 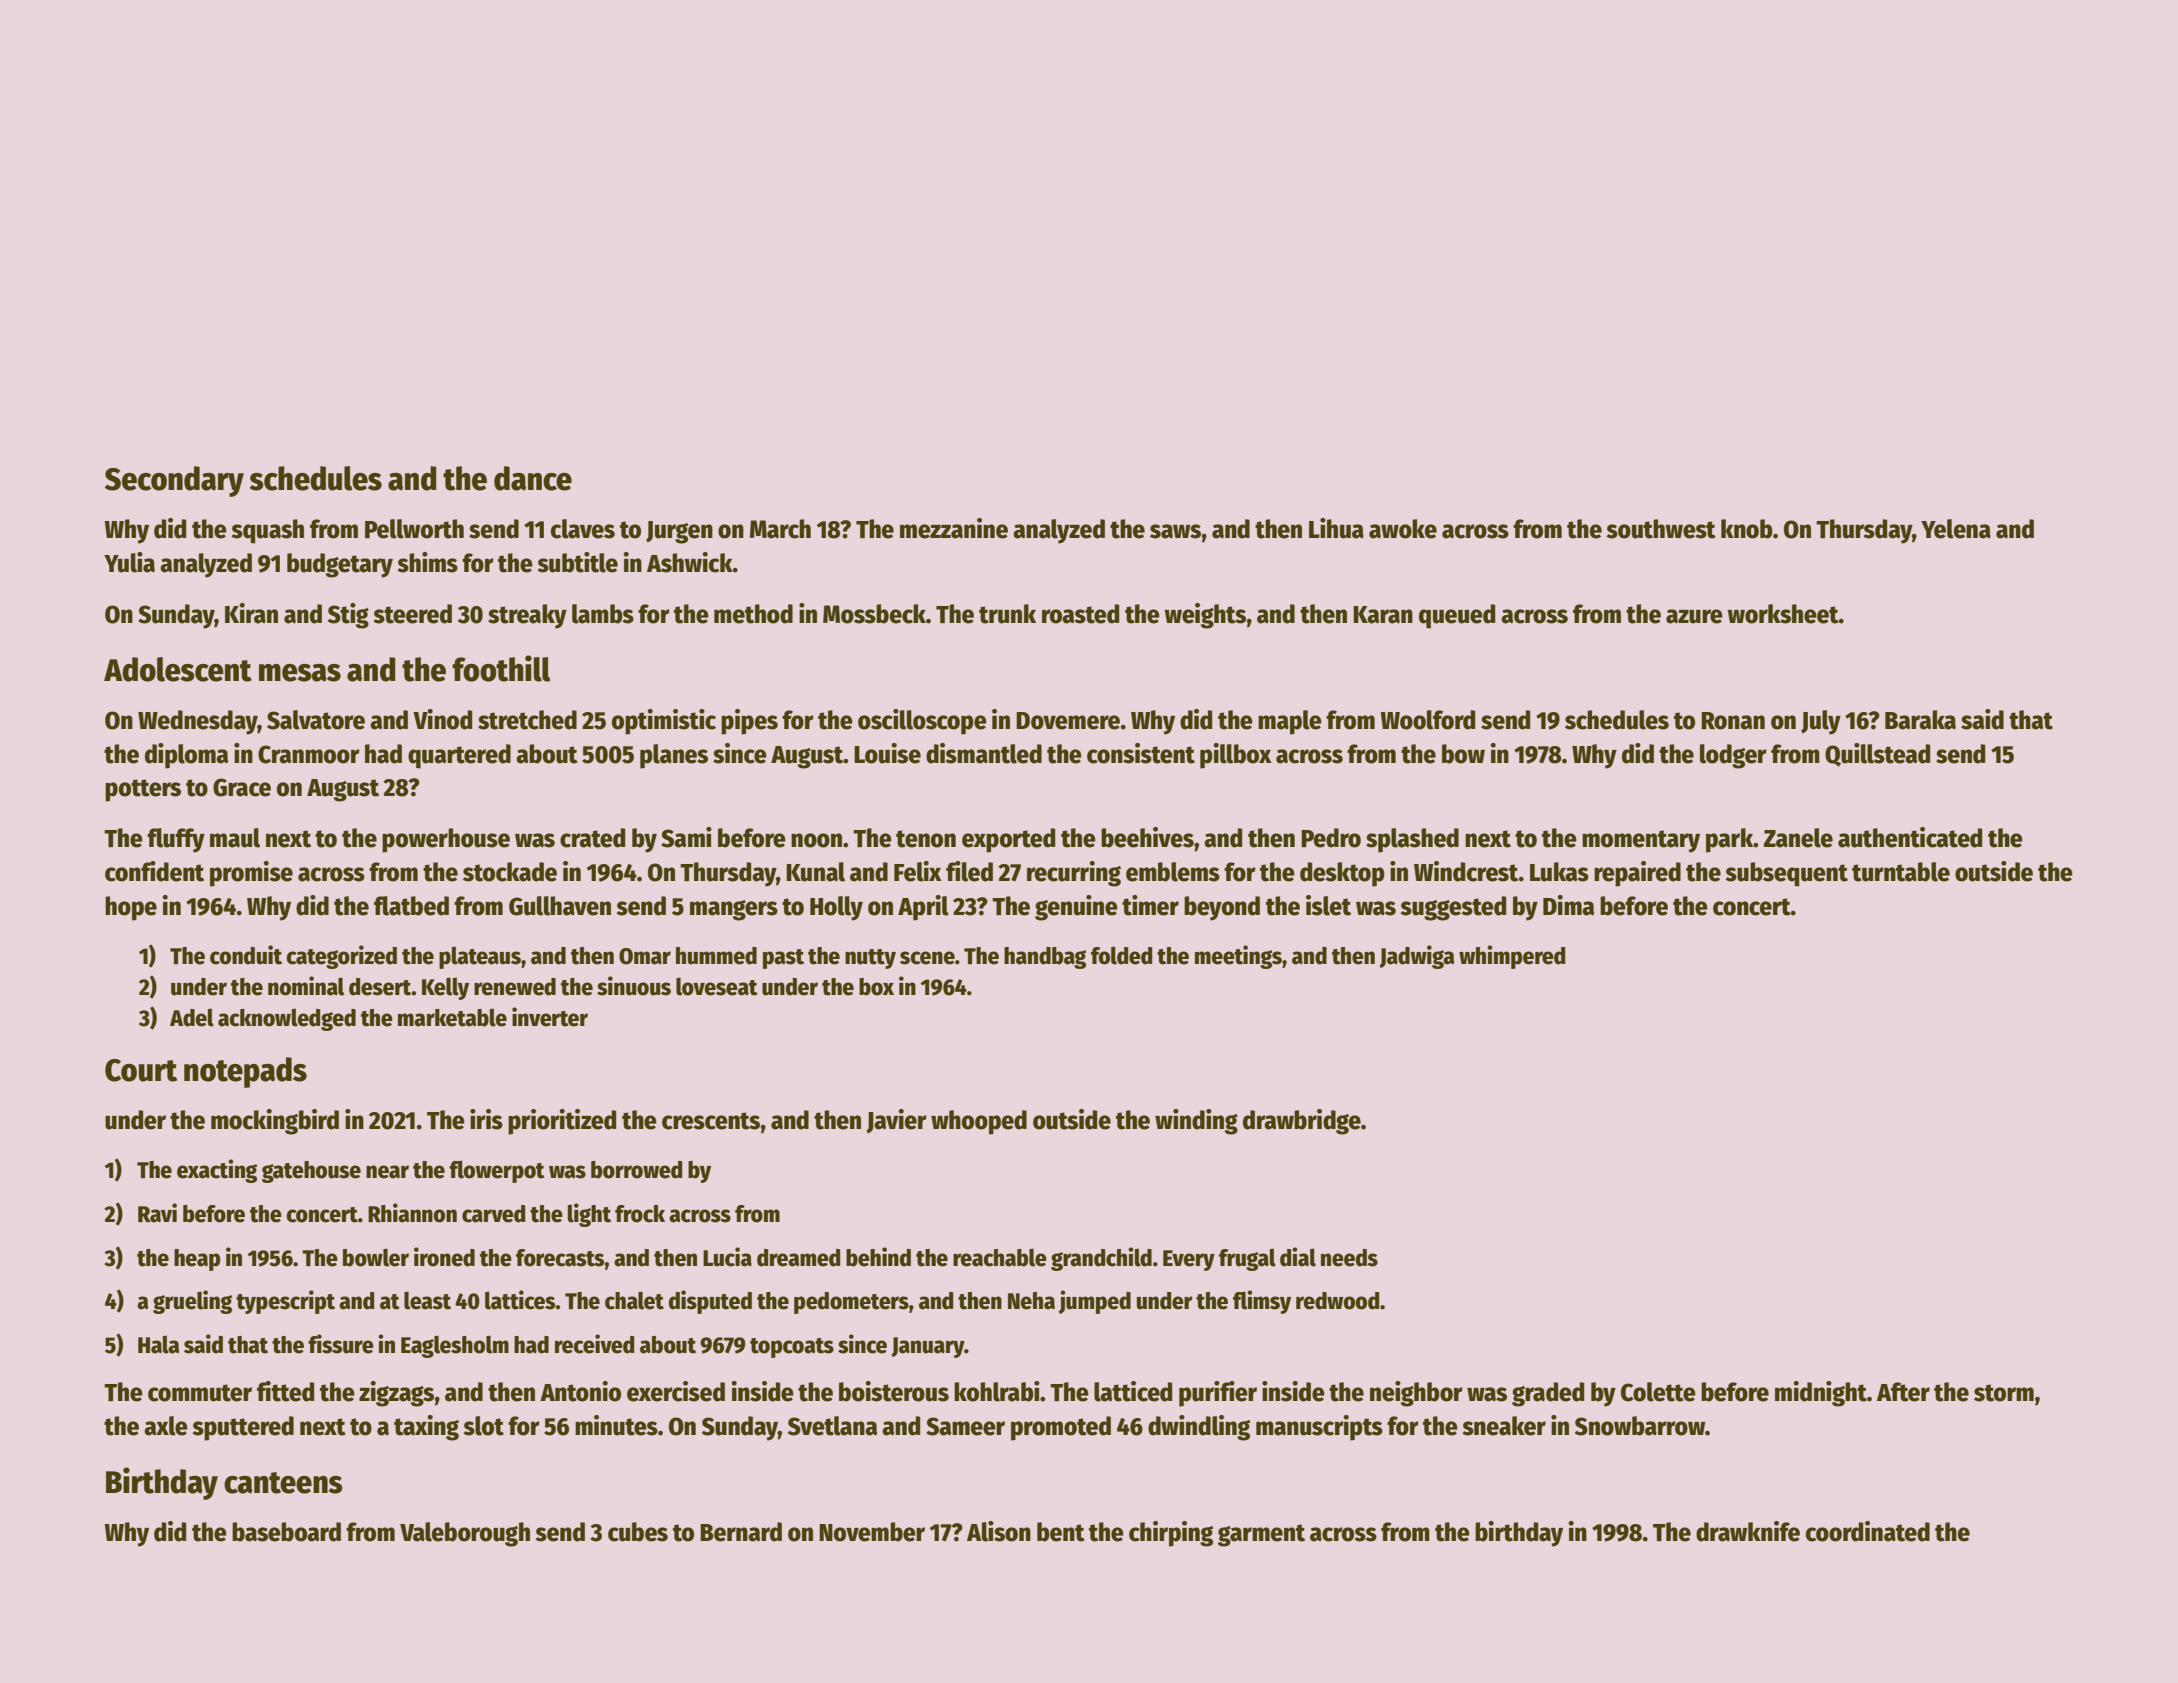 What do you see at coordinates (501, 668) in the screenshot?
I see `foothill` at bounding box center [501, 668].
